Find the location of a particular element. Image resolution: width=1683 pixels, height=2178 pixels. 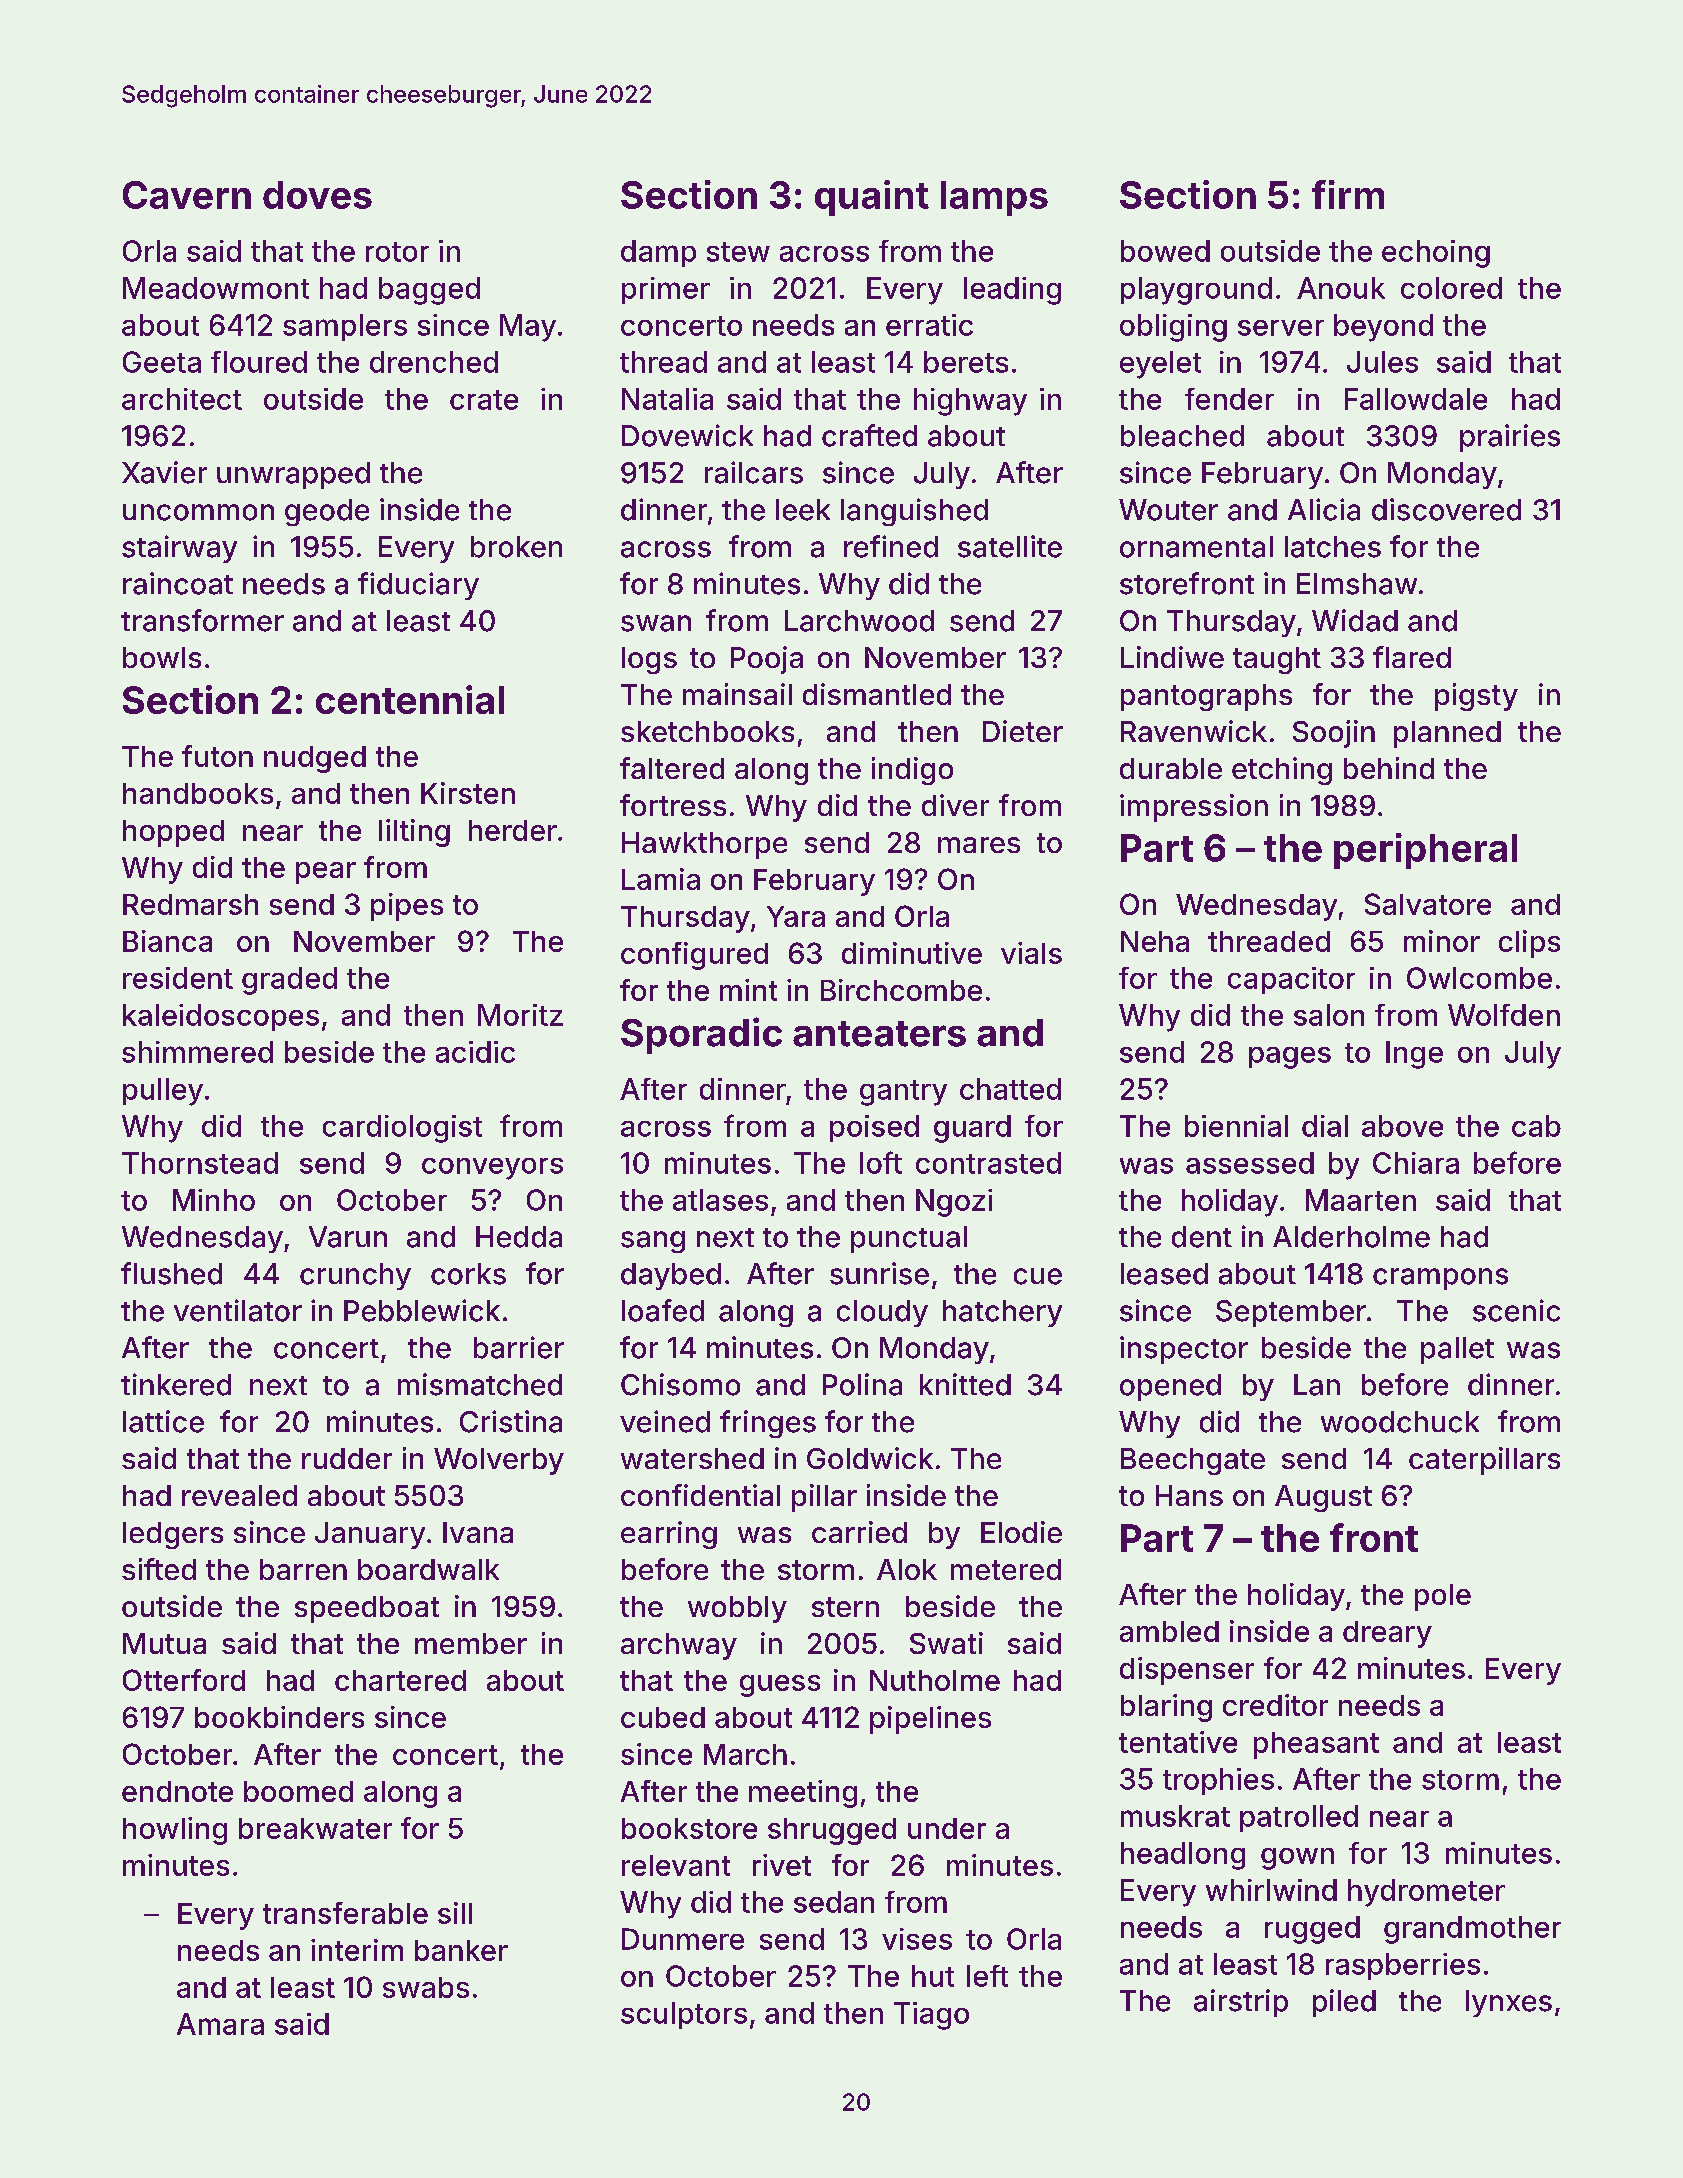

Tiago is located at coordinates (931, 2016).
